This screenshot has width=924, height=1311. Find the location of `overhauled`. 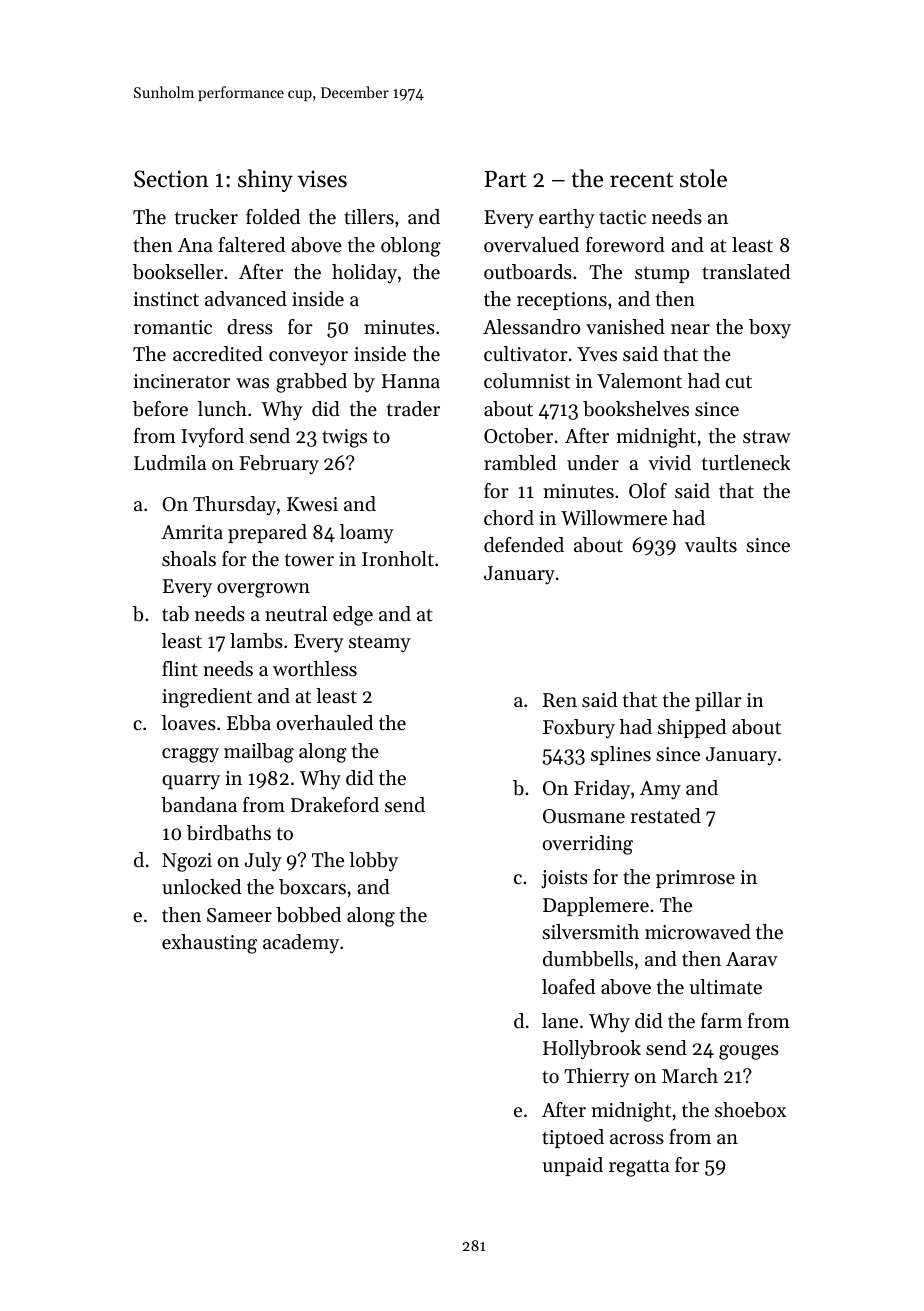

overhauled is located at coordinates (325, 723).
